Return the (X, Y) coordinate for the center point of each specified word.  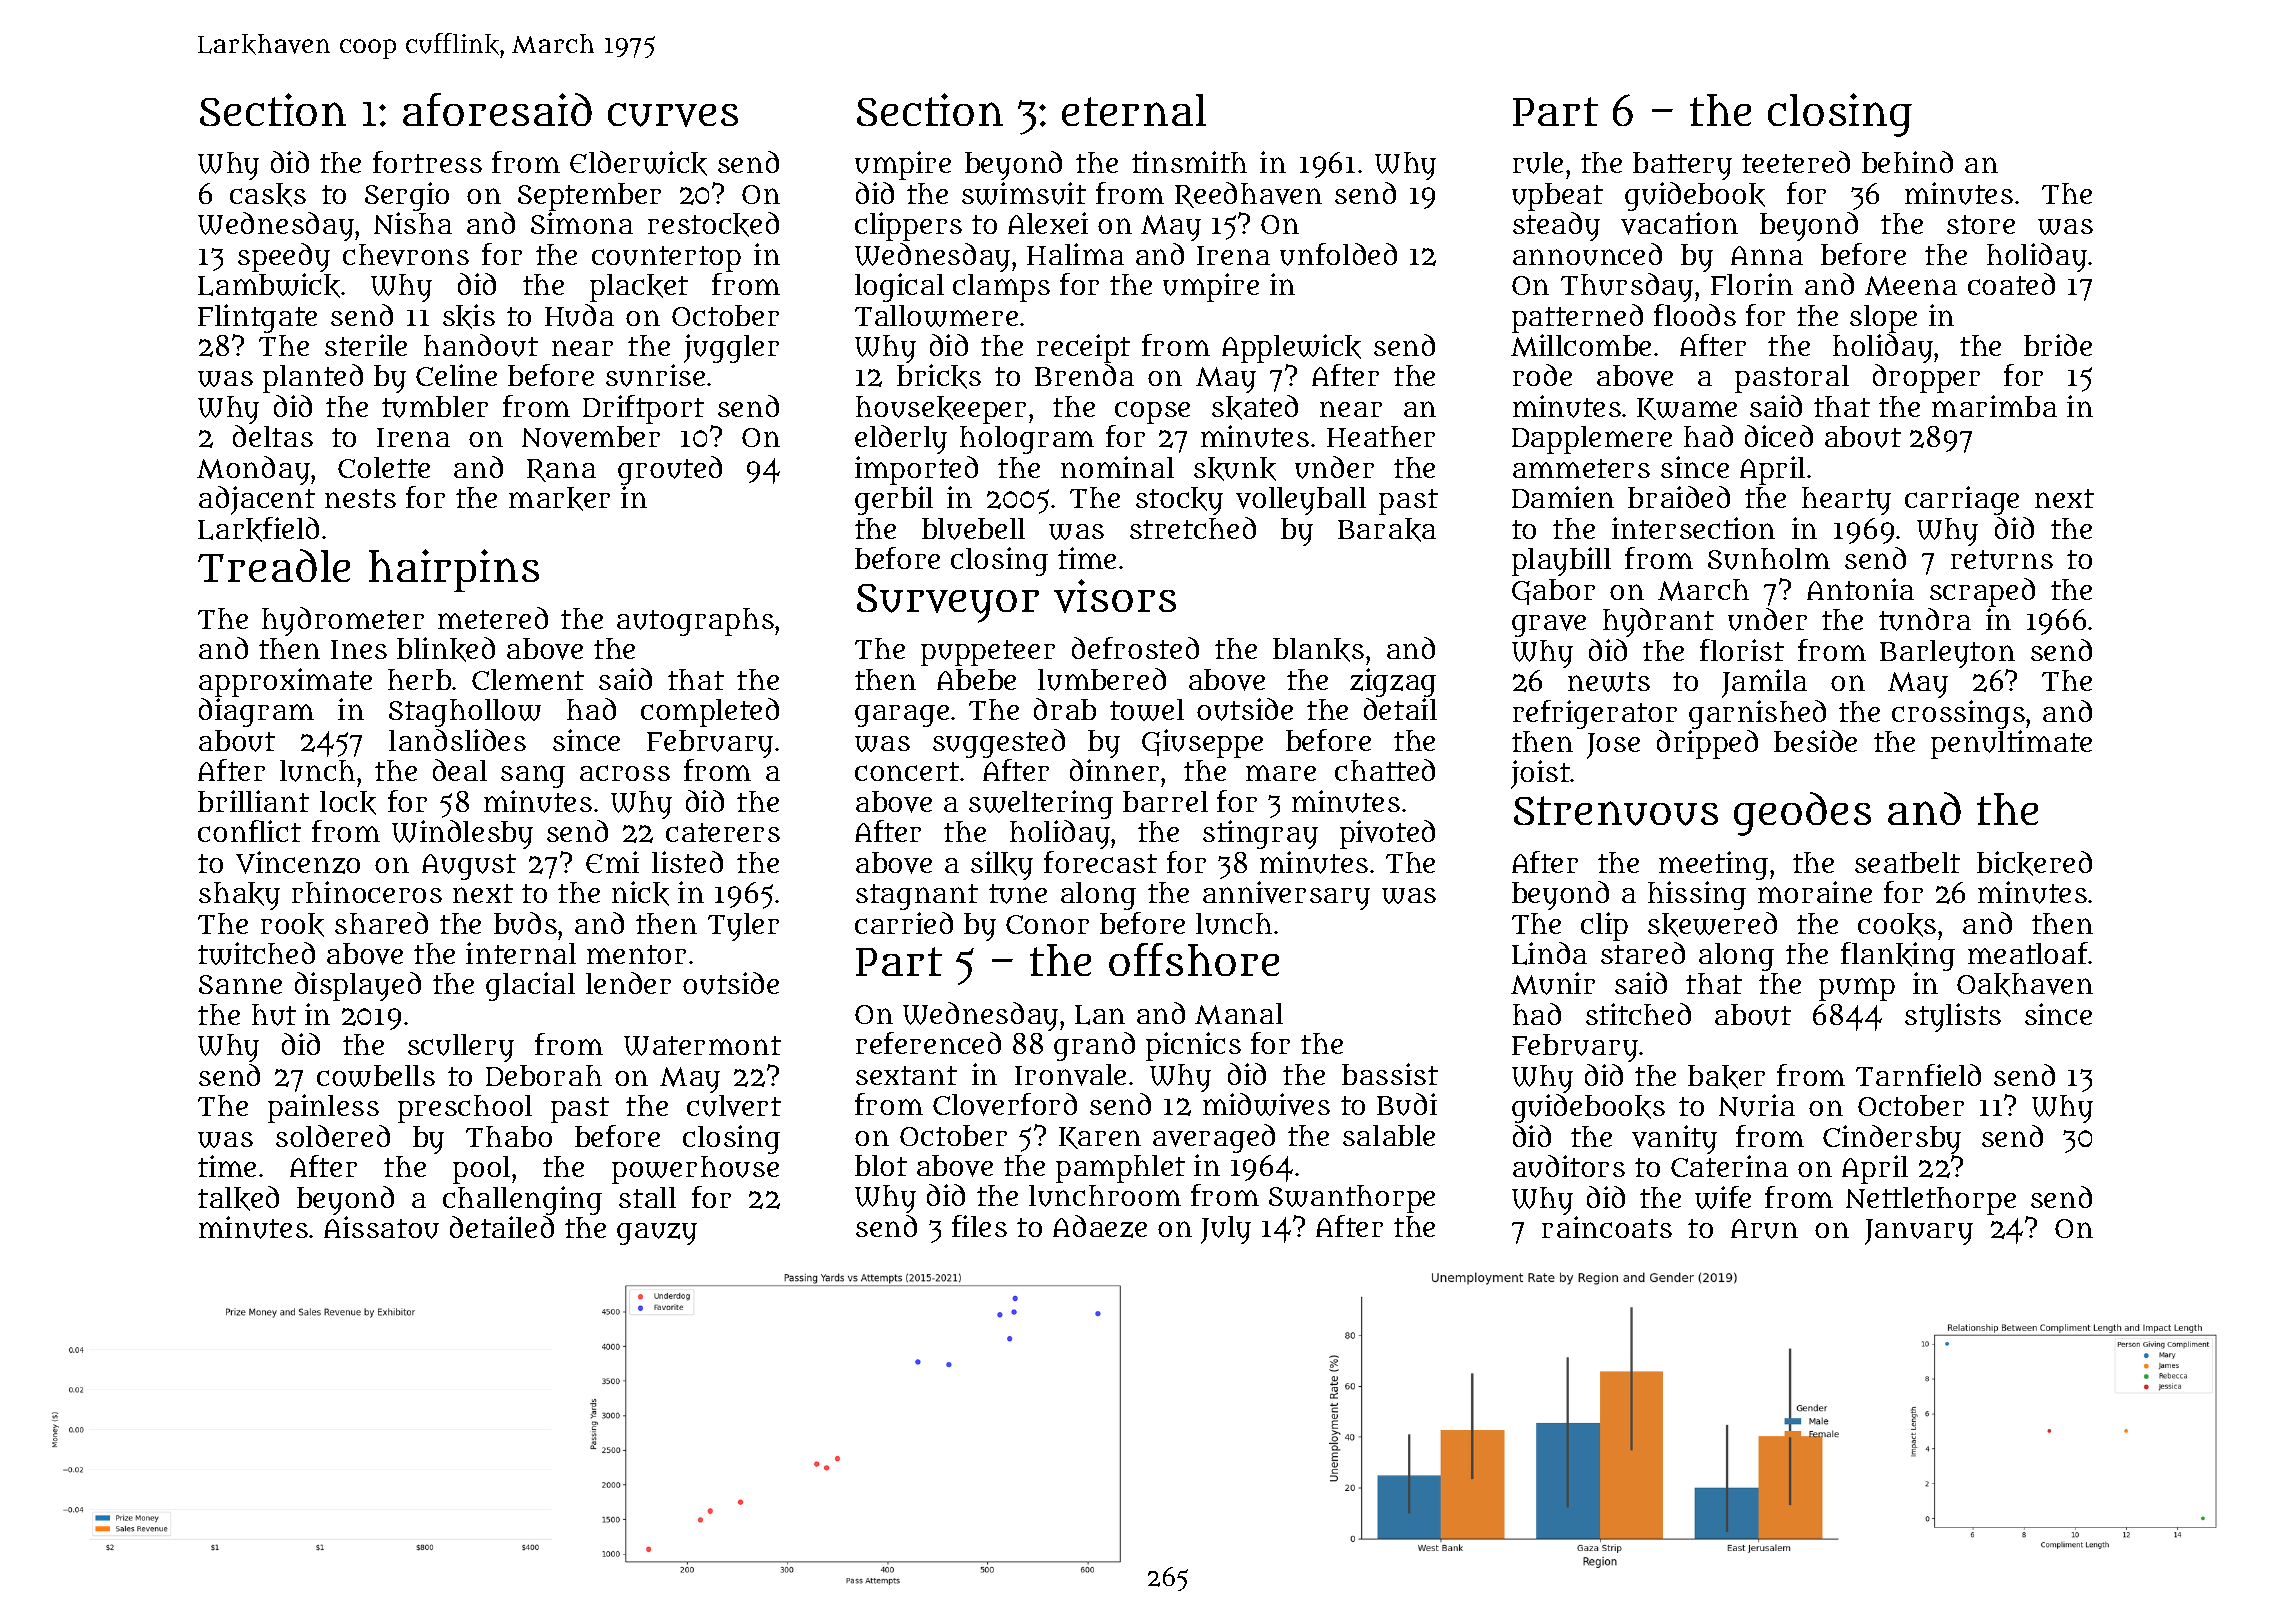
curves (673, 115)
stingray (1260, 834)
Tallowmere (936, 316)
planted (313, 378)
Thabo (509, 1136)
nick (640, 893)
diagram (256, 712)
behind (1907, 162)
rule (1538, 163)
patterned (1577, 318)
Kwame (1687, 409)
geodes (1802, 814)
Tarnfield (1918, 1075)
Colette (384, 467)
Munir (1553, 983)
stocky (1179, 501)
